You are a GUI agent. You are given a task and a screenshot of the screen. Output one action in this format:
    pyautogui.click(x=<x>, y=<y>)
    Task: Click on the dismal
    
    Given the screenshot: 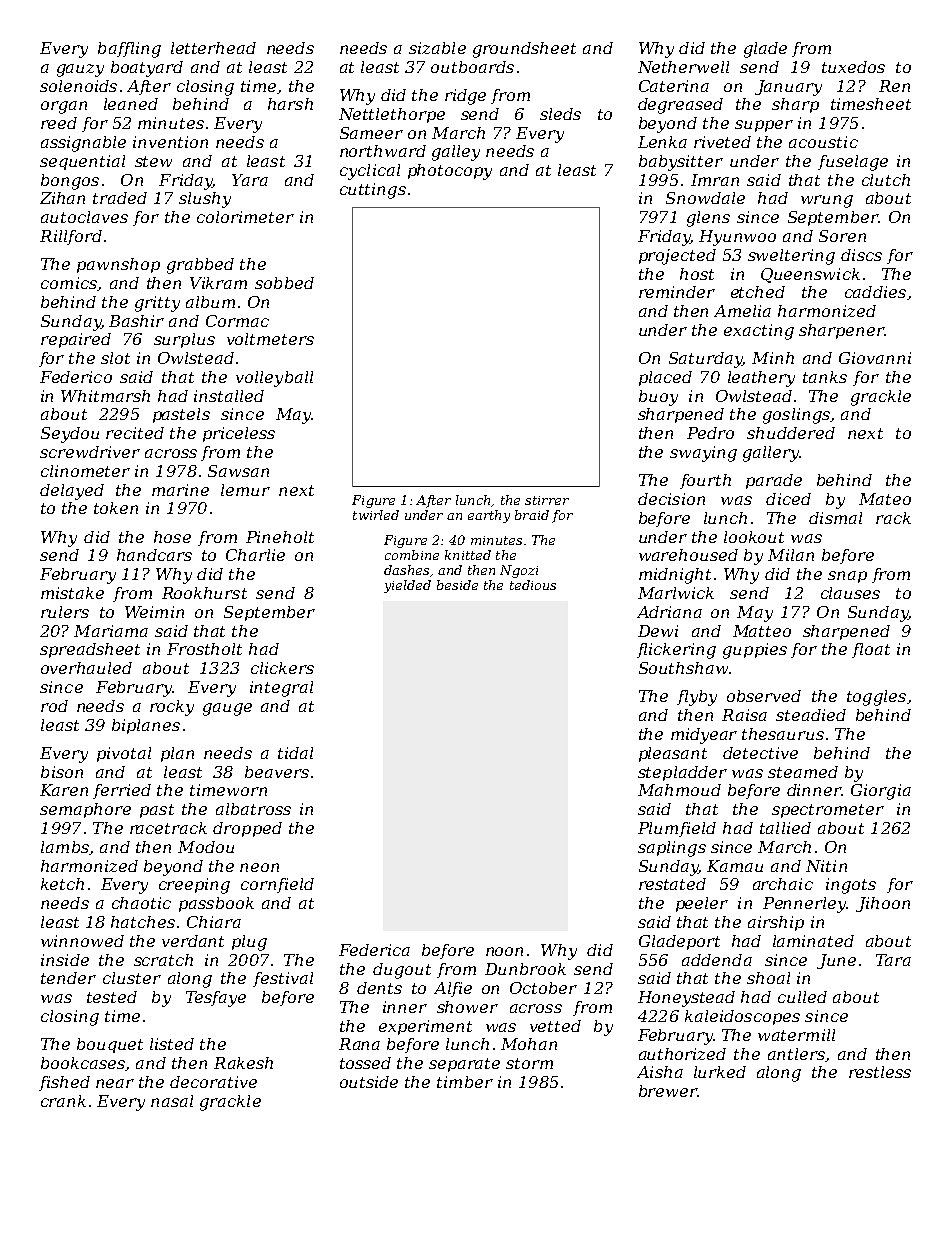 What is the action you would take?
    pyautogui.click(x=835, y=518)
